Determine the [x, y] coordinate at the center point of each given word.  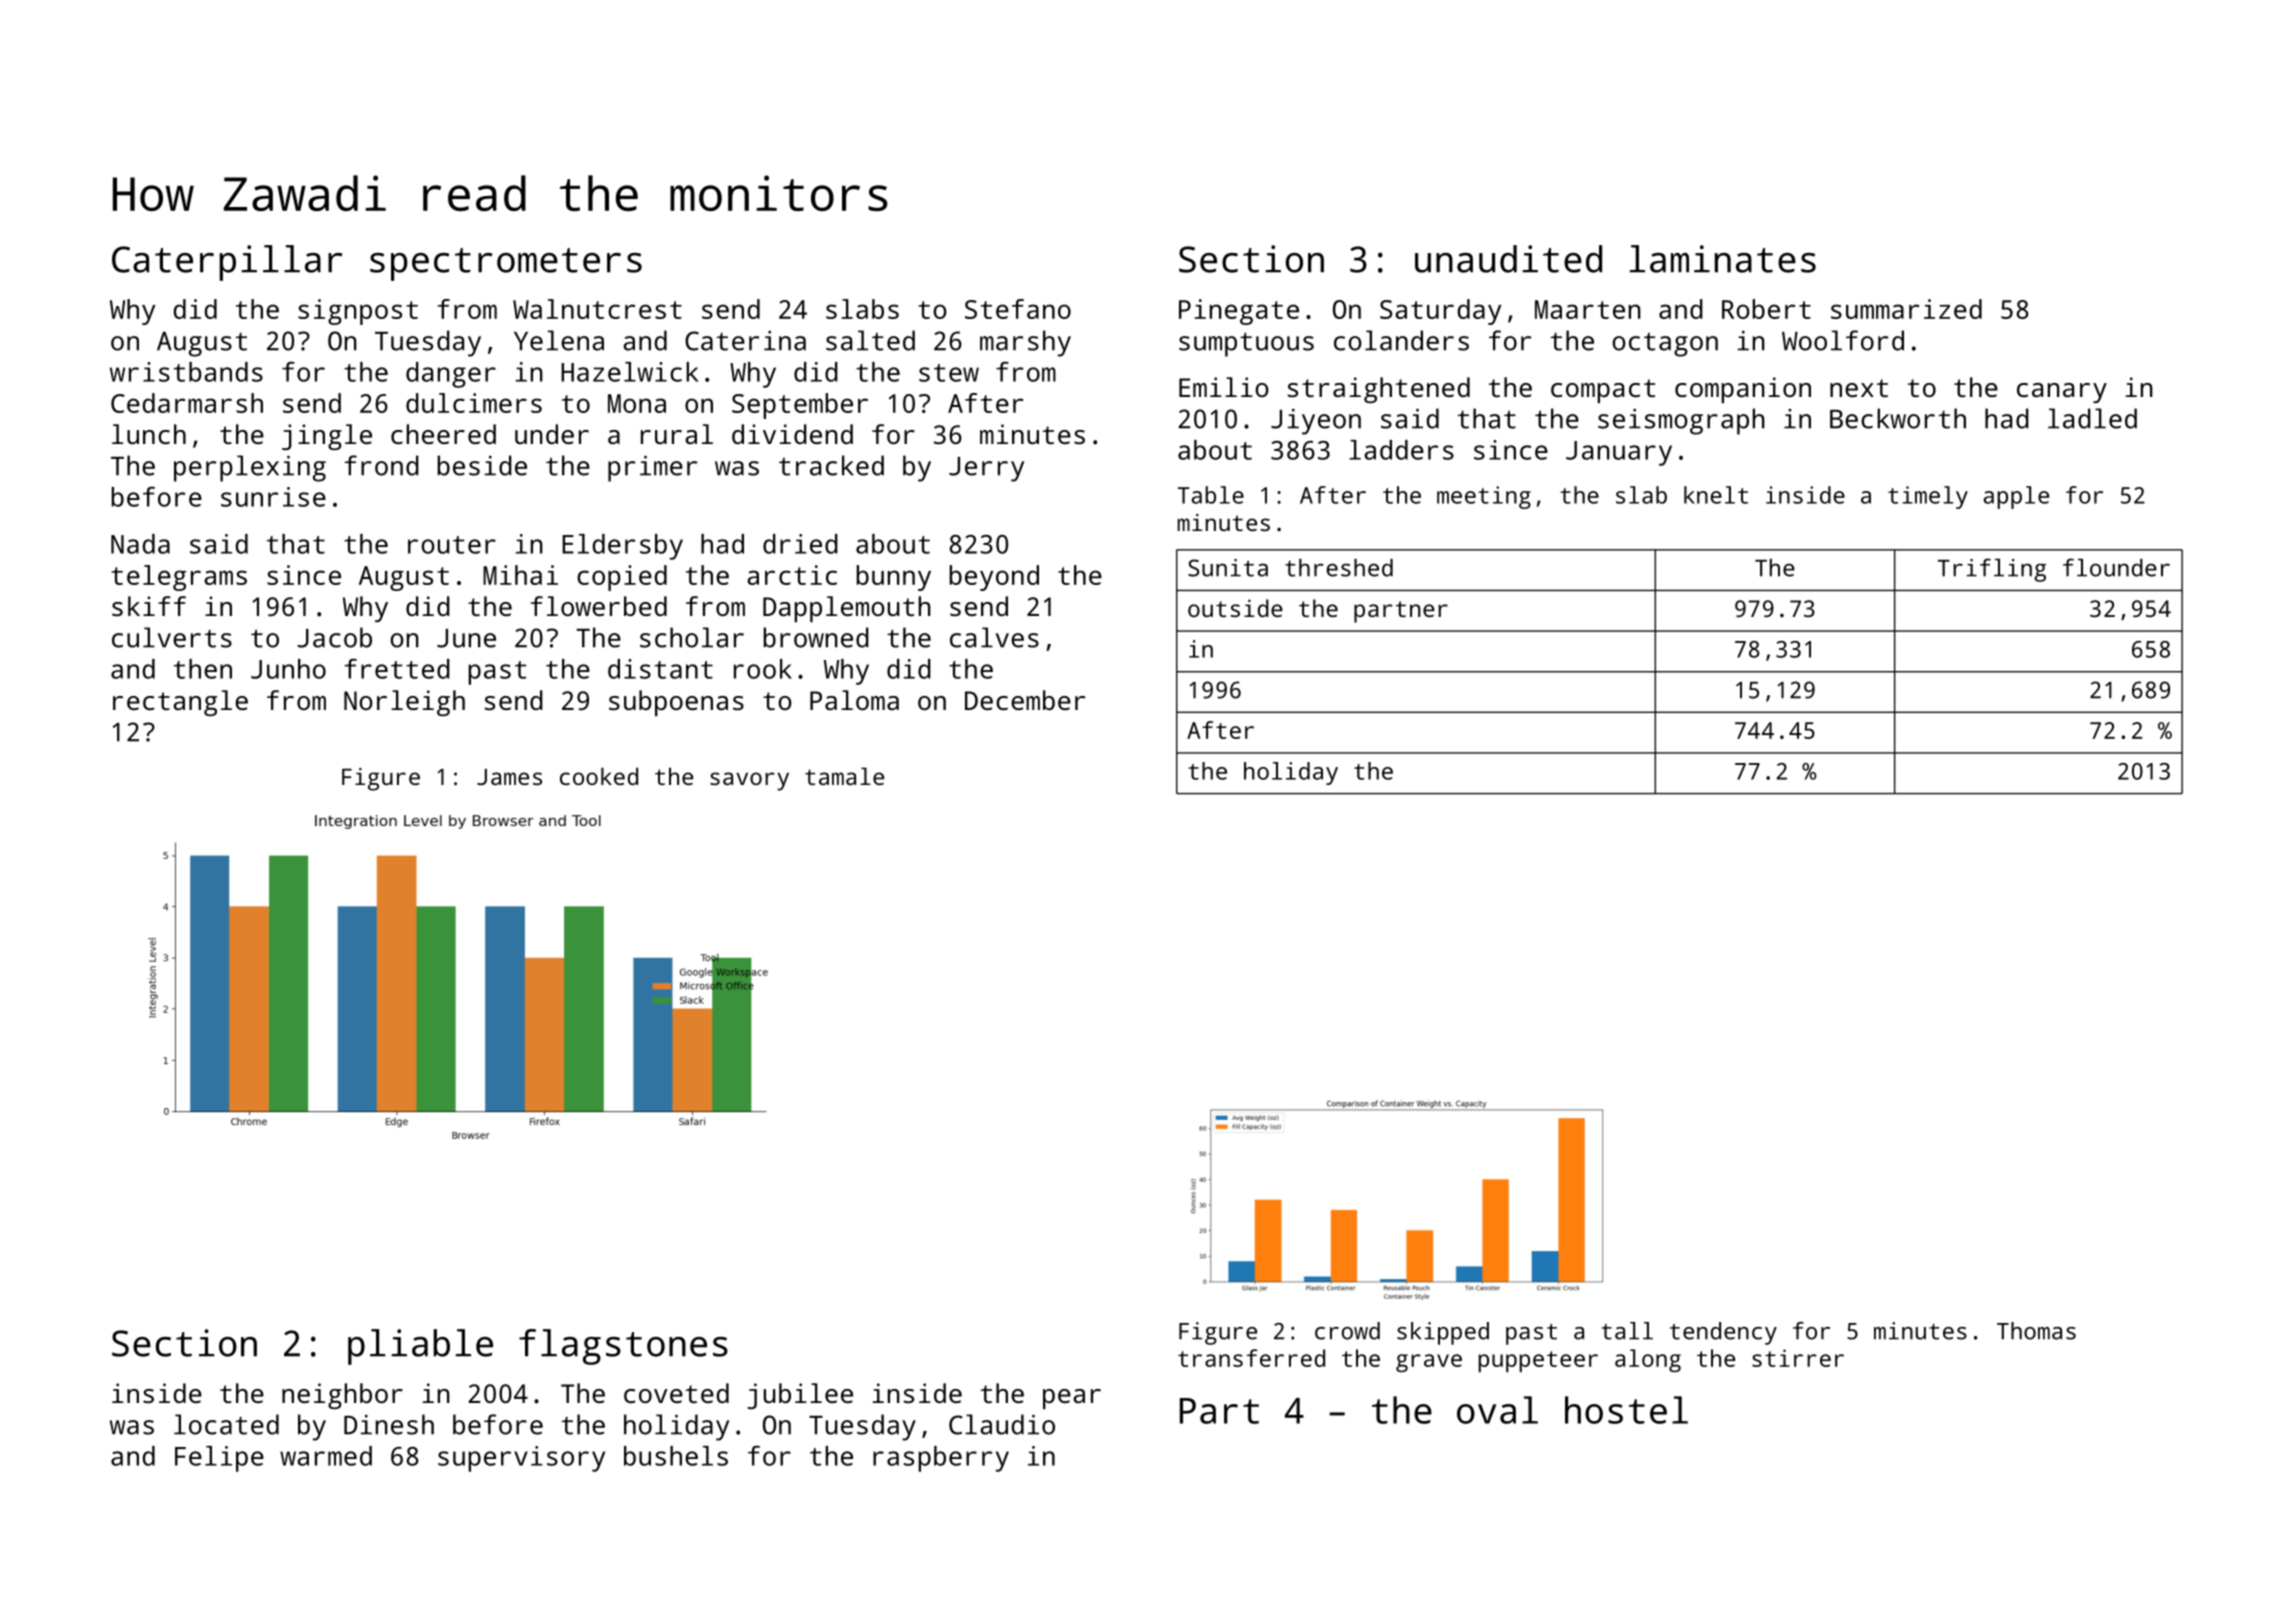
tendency [1723, 1333]
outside [1235, 608]
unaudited [1508, 259]
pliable [420, 1347]
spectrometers [506, 264]
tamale [844, 776]
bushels [676, 1456]
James [509, 777]
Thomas [2036, 1331]
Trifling [1992, 570]
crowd [1347, 1331]
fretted [397, 668]
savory [749, 781]
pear [1072, 1399]
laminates [1723, 259]
